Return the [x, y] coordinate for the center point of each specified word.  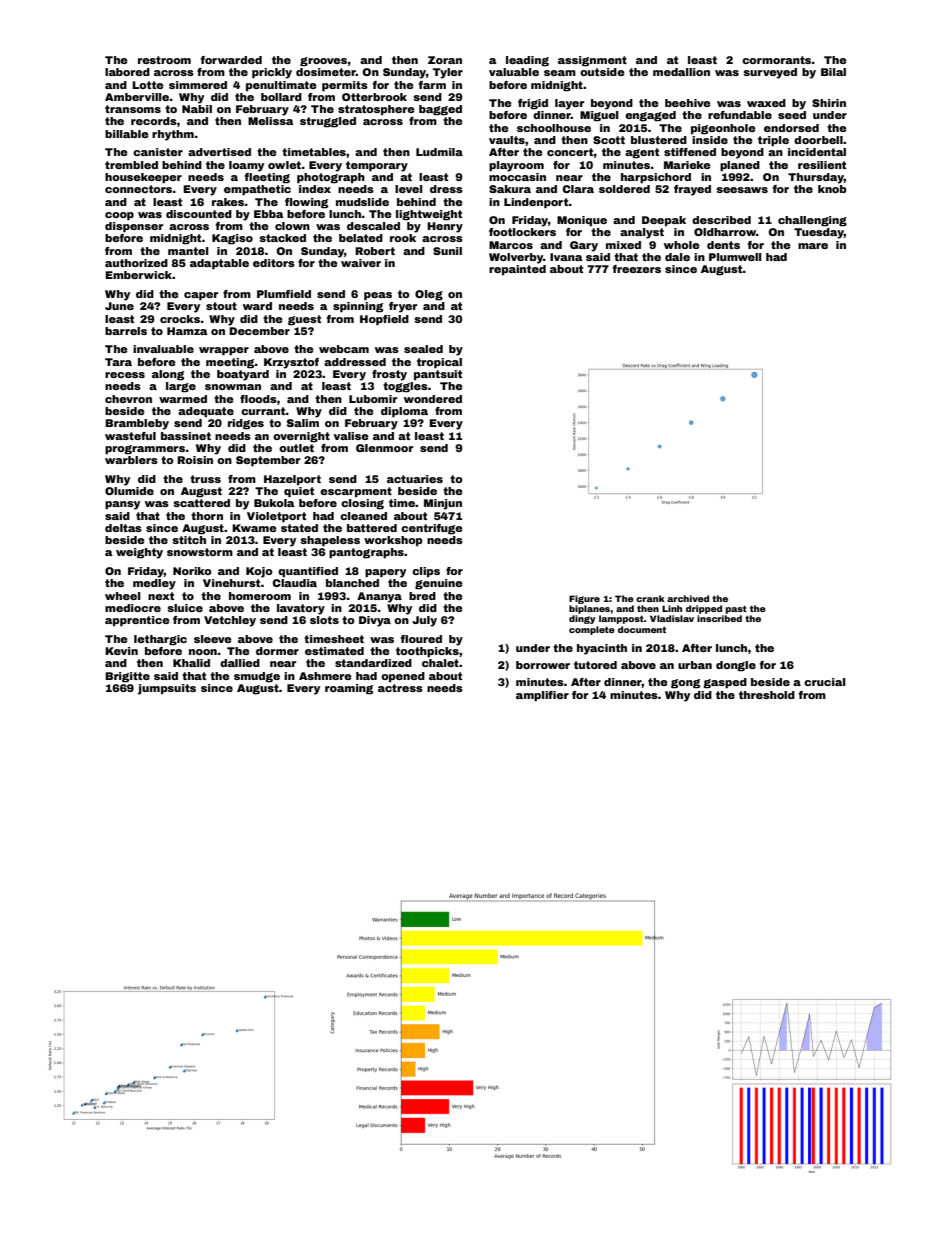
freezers [636, 269]
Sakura [510, 189]
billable [127, 134]
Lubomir [373, 399]
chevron [128, 399]
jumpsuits [167, 689]
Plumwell [735, 257]
